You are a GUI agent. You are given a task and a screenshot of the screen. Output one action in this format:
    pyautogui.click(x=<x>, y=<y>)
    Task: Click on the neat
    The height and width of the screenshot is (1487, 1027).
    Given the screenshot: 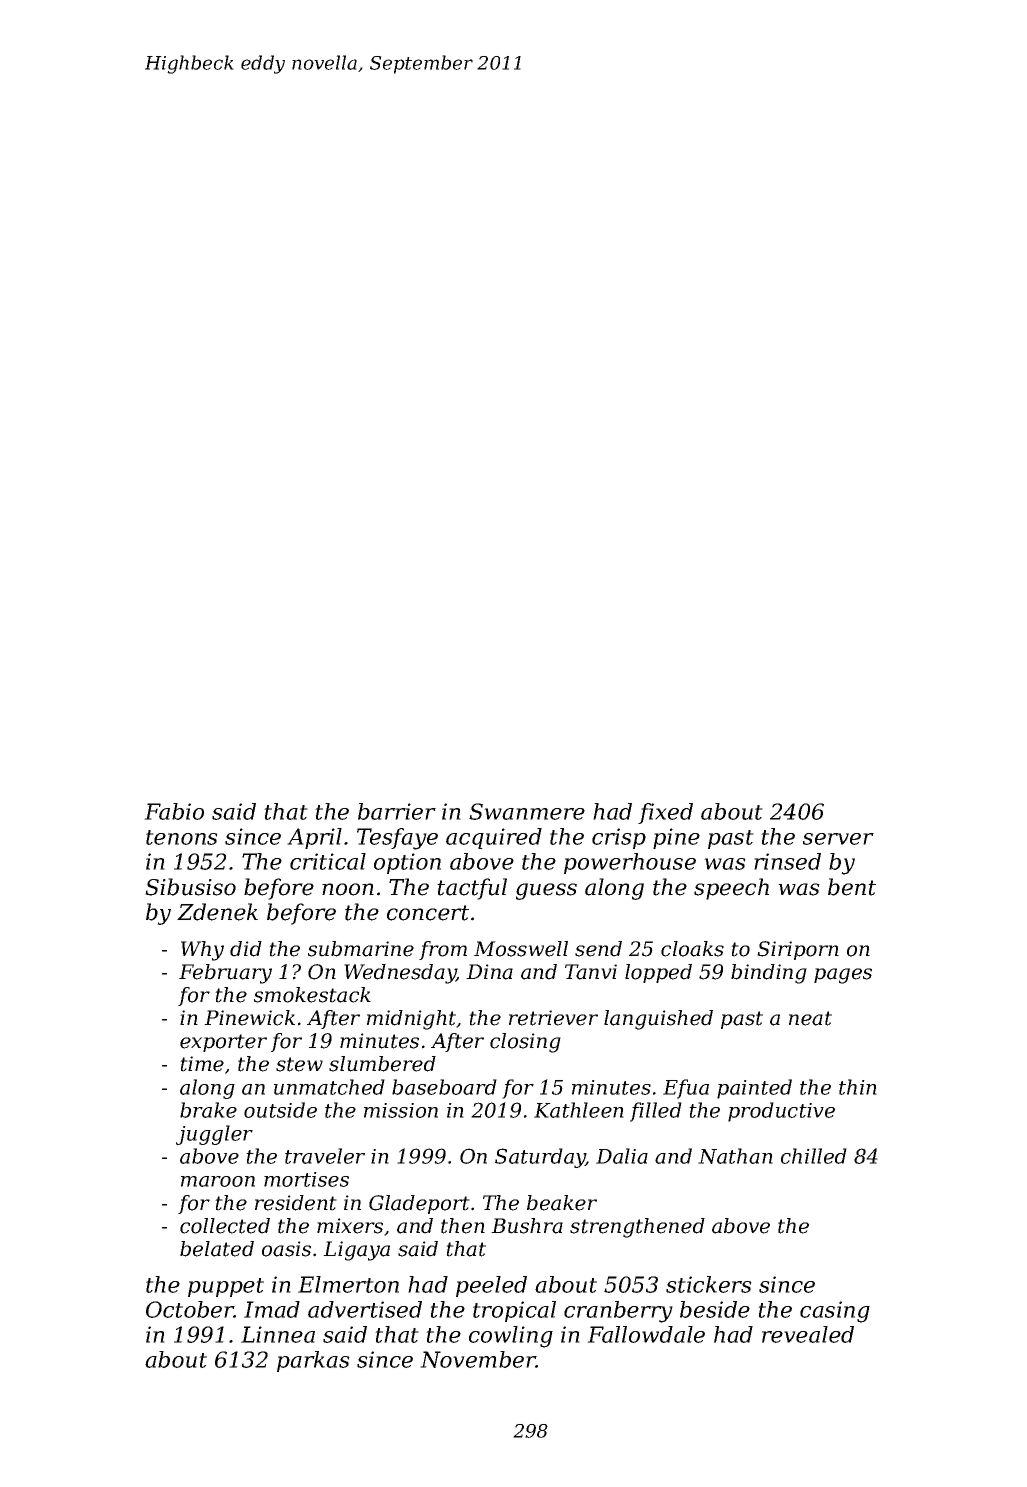 What is the action you would take?
    pyautogui.click(x=810, y=1018)
